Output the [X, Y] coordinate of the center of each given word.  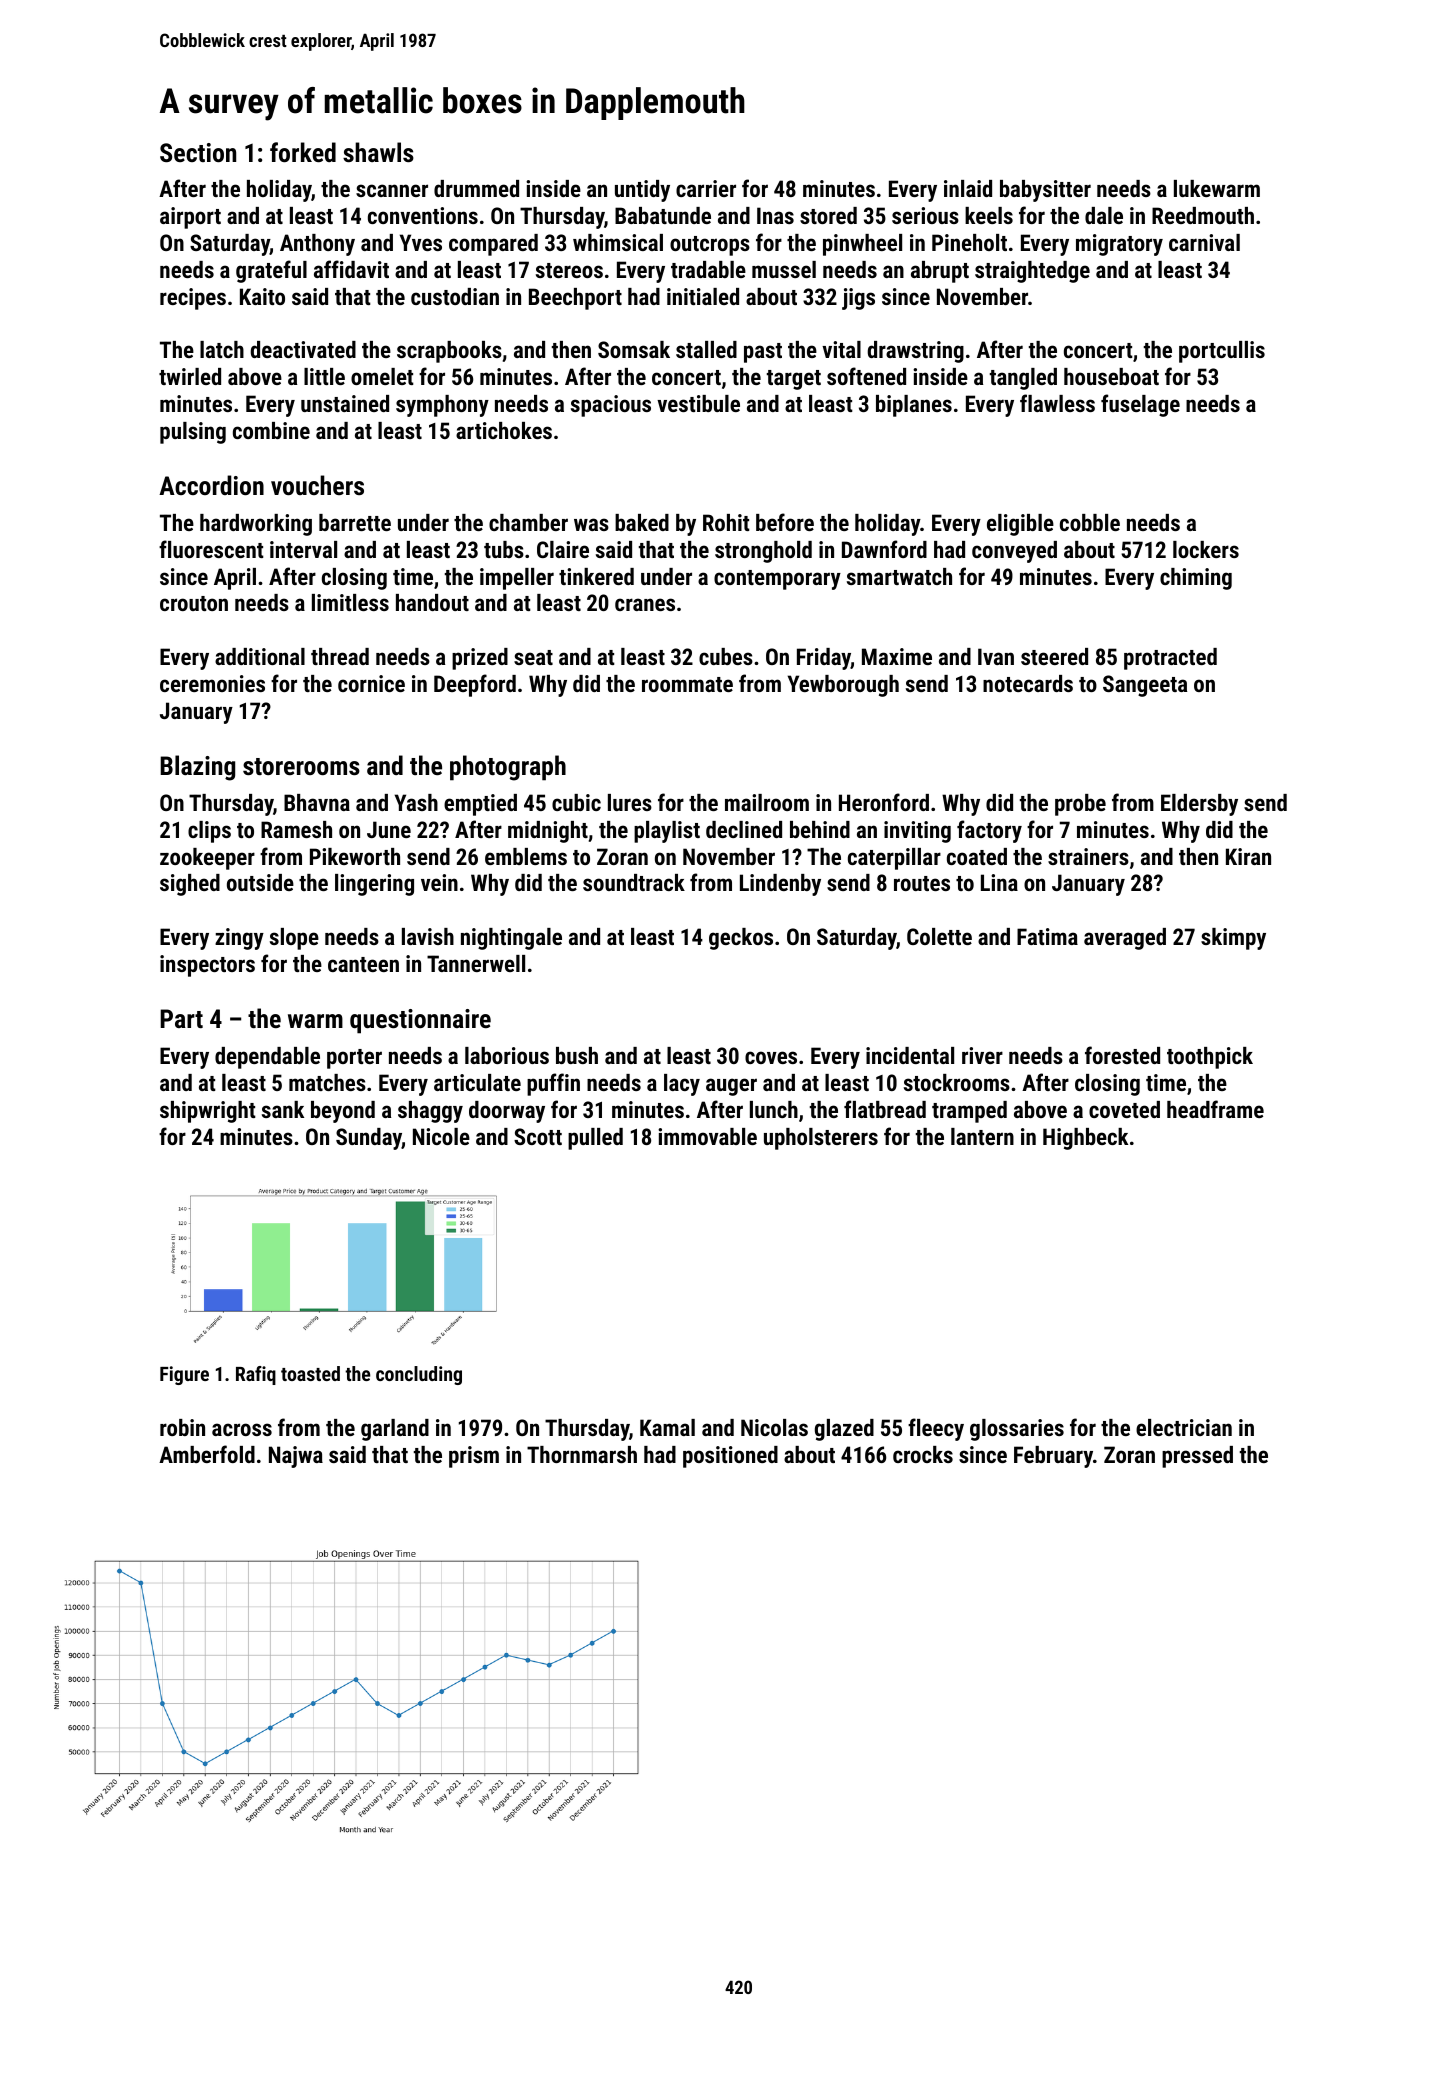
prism [474, 1457]
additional [260, 656]
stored [828, 215]
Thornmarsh [582, 1454]
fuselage [1140, 405]
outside [260, 882]
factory [989, 831]
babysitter [1045, 191]
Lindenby [780, 885]
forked [303, 152]
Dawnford [884, 549]
